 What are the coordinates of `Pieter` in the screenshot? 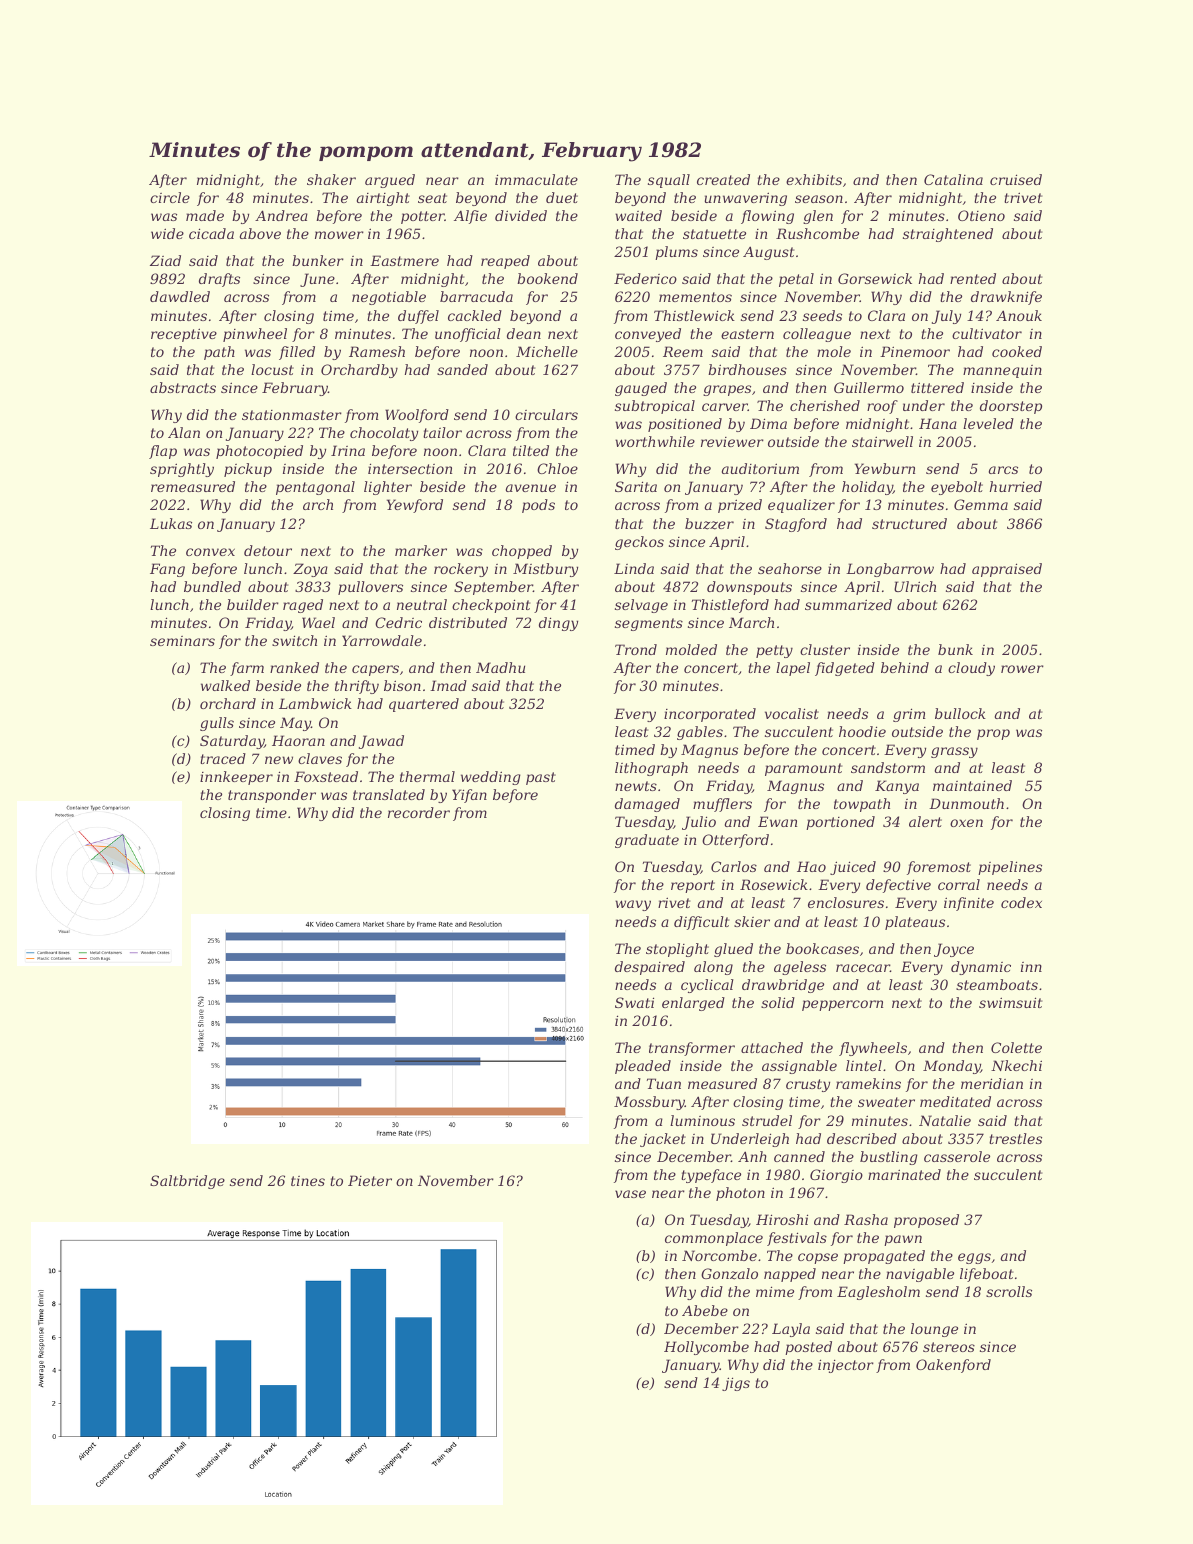 It's located at (370, 1180).
